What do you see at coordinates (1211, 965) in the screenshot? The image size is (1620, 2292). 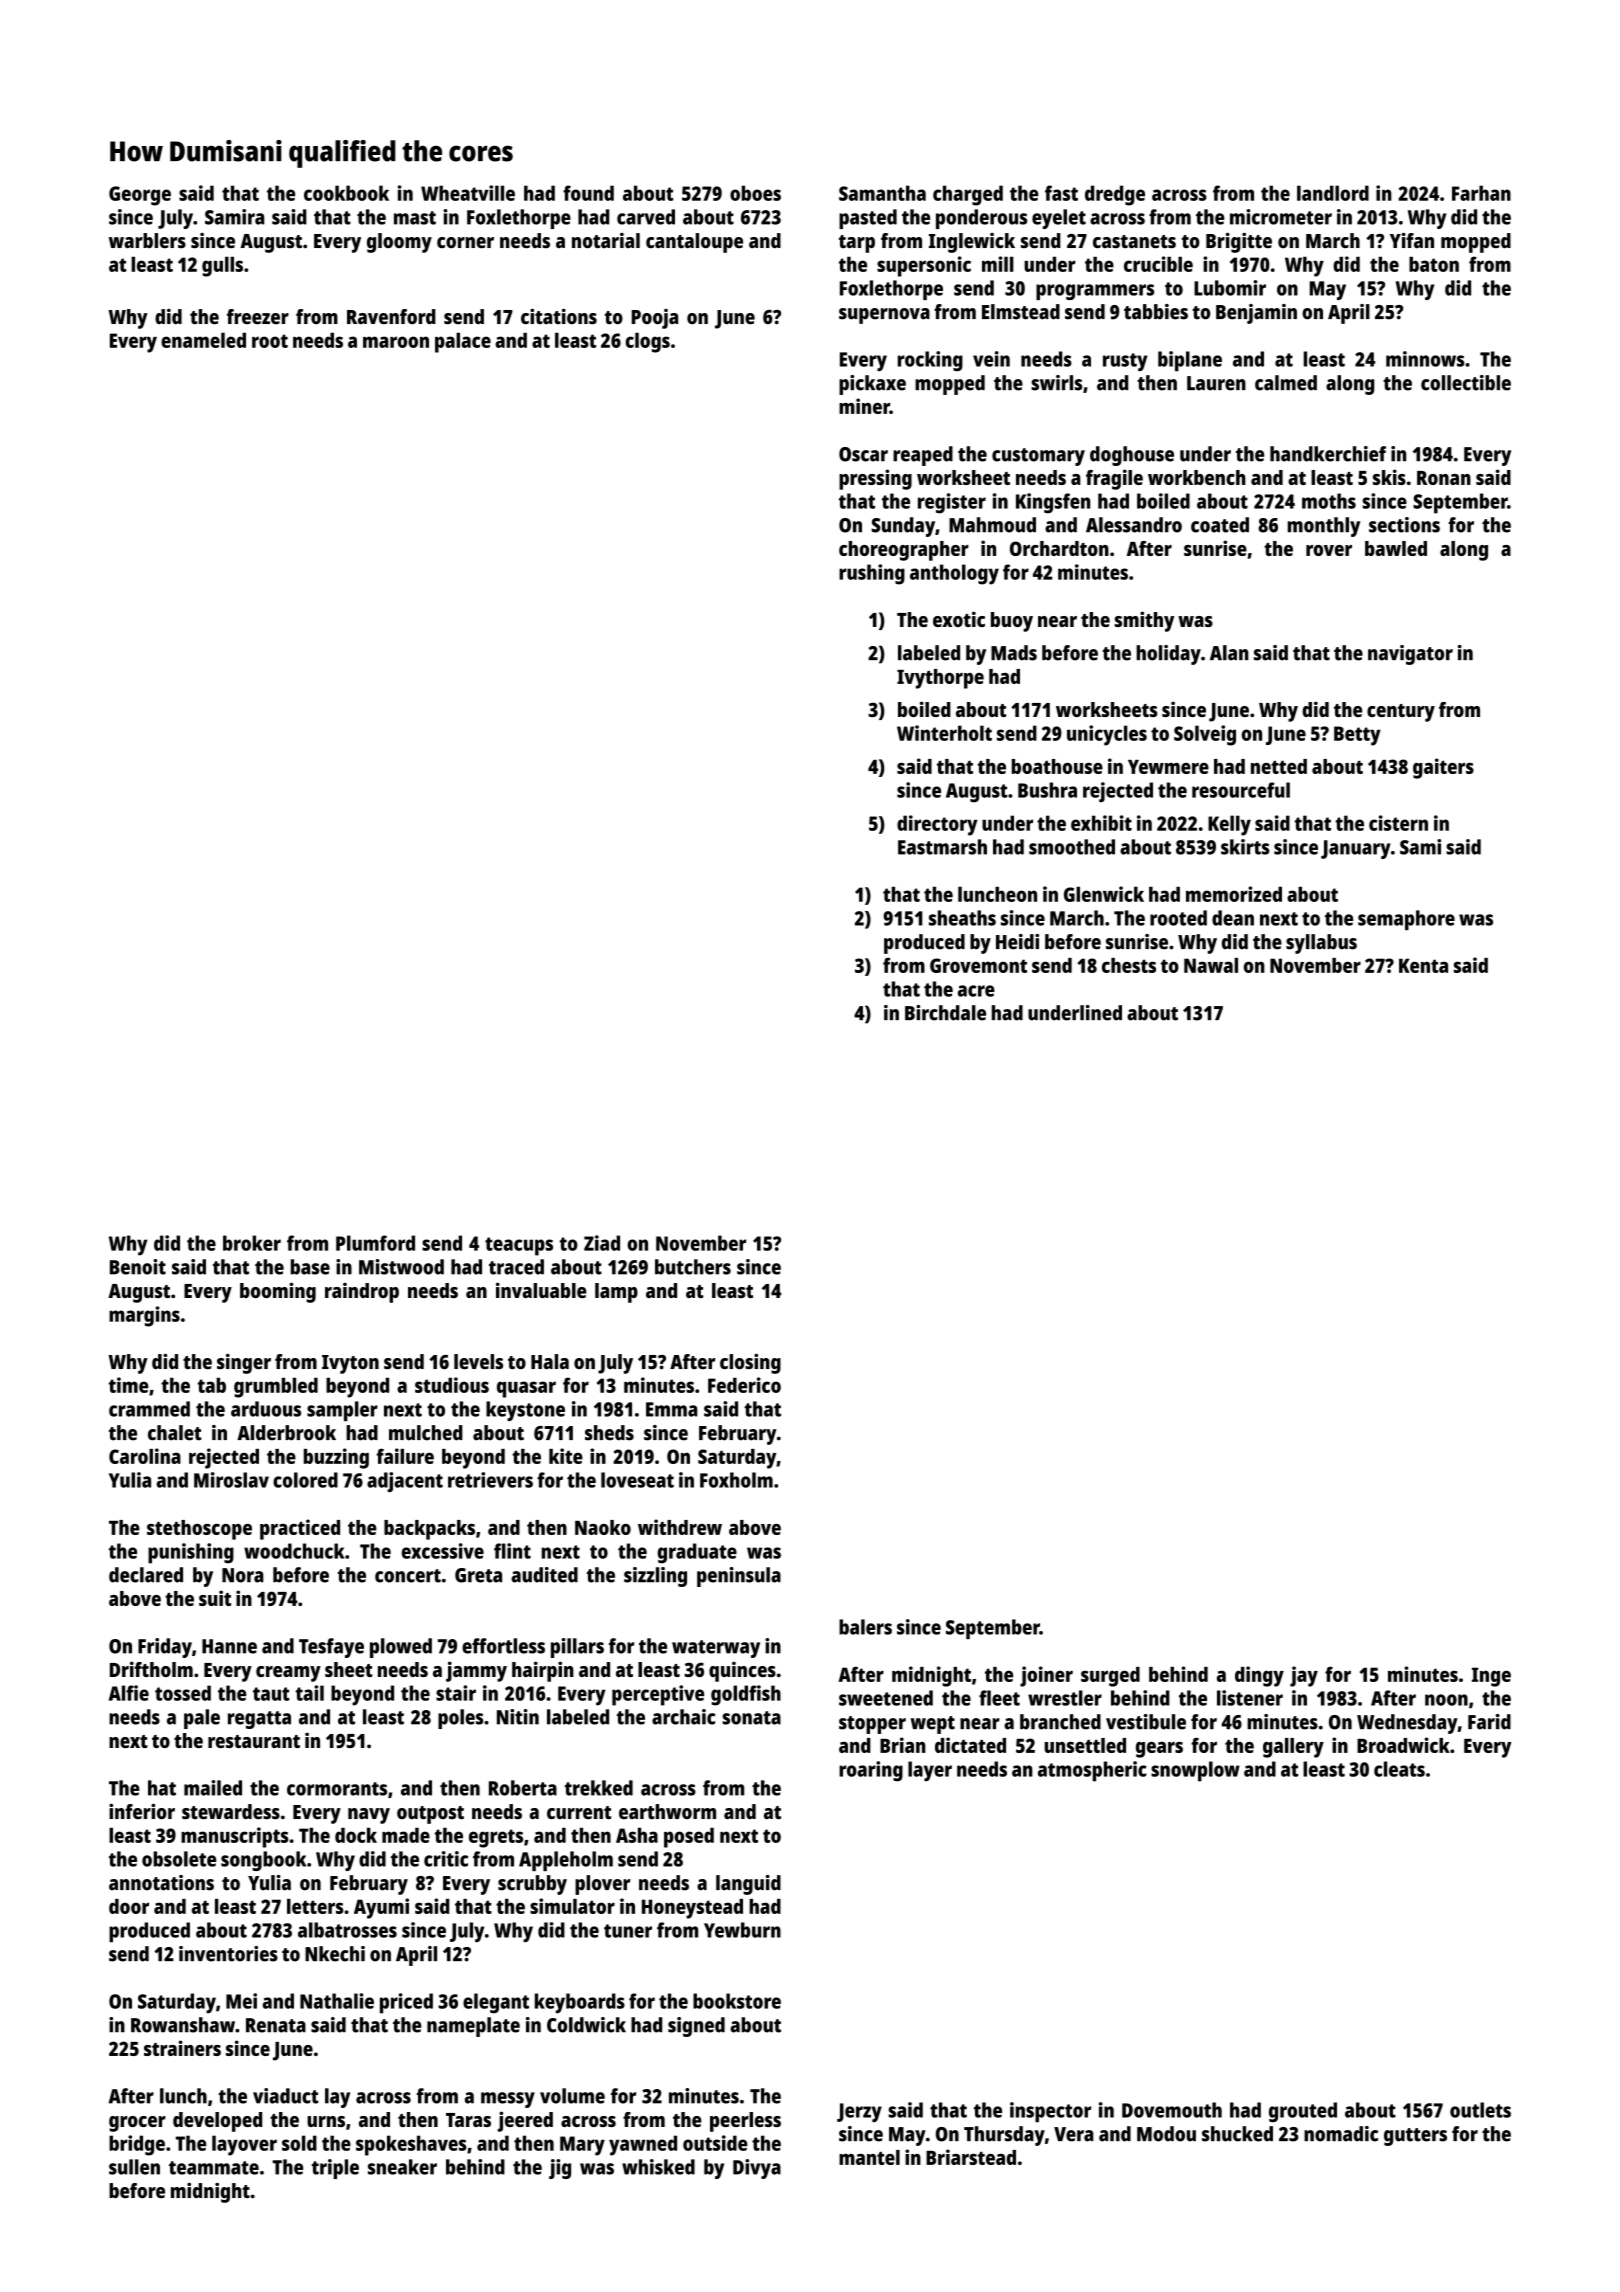 I see `Nawal` at bounding box center [1211, 965].
